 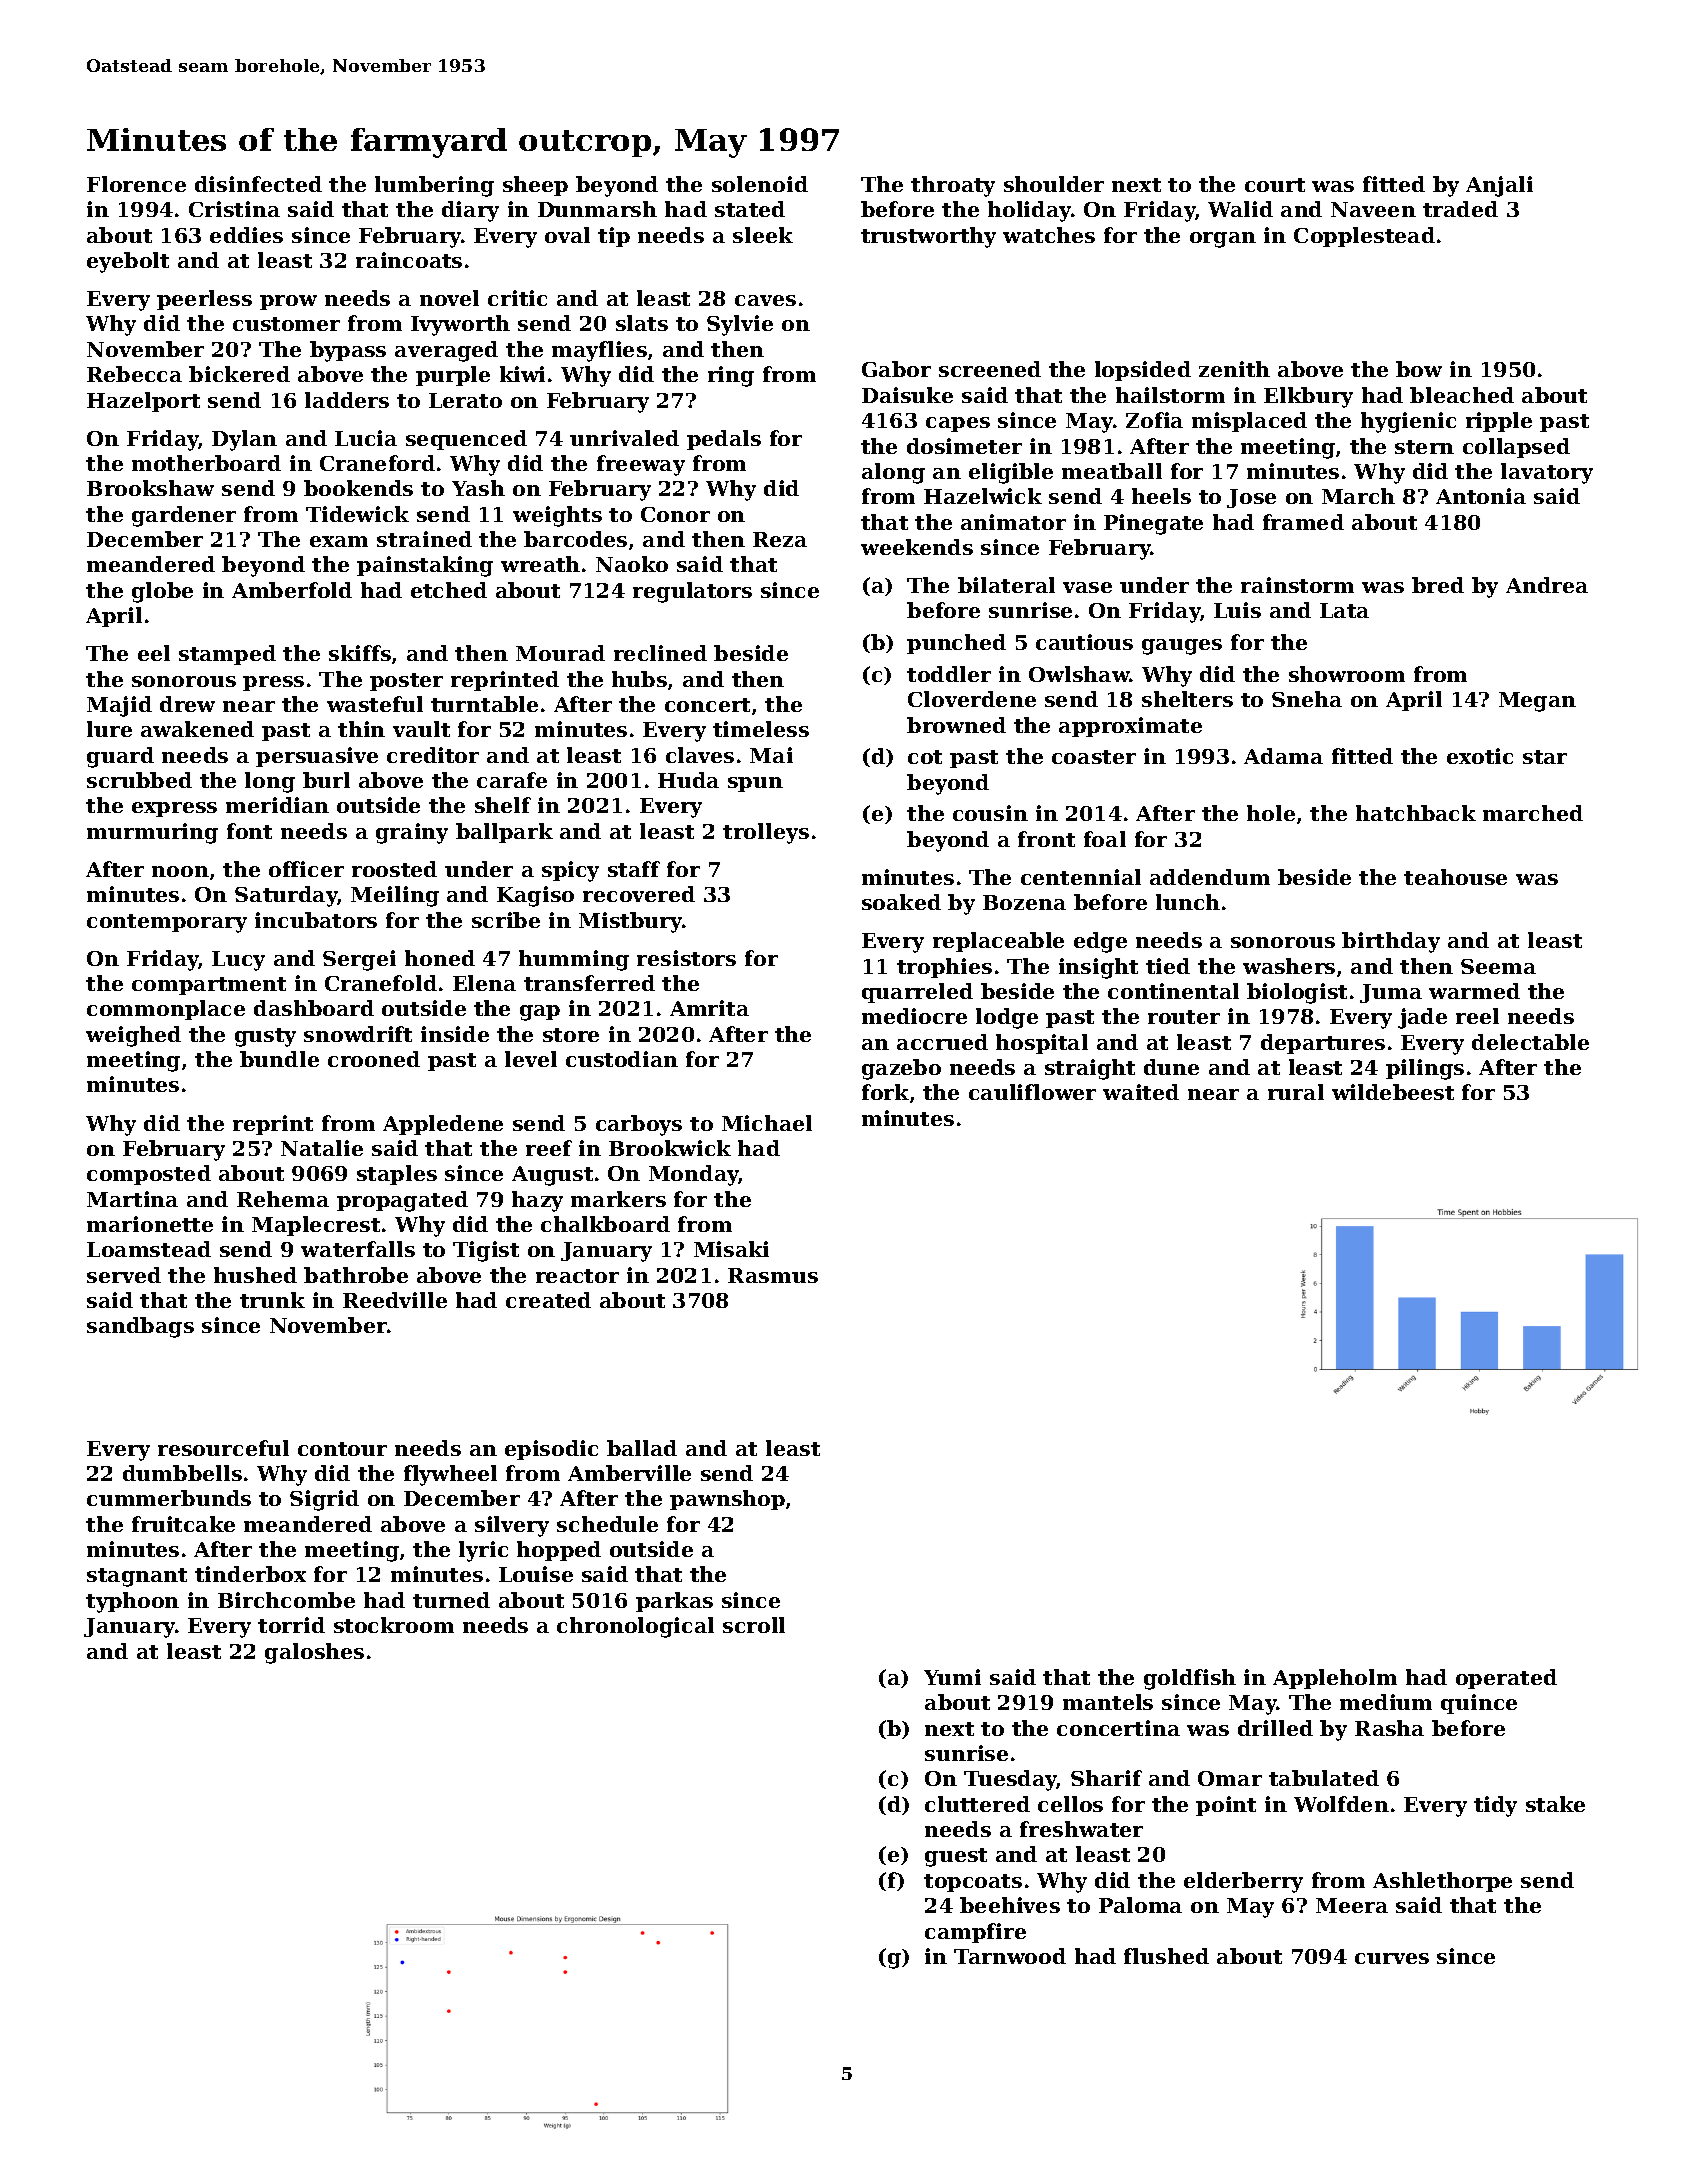 I want to click on Copplestead, so click(x=1364, y=237).
